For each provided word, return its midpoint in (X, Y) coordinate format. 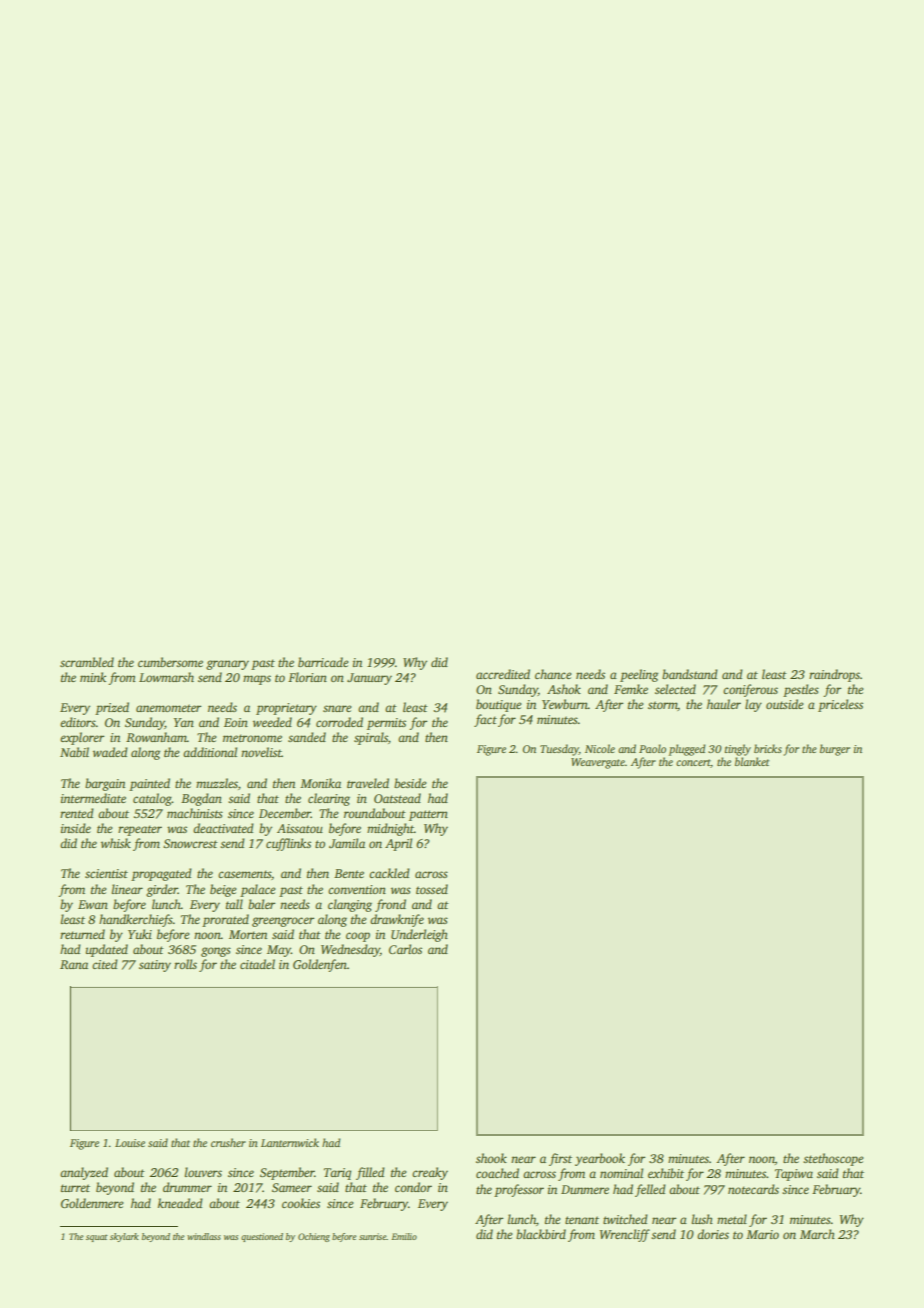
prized (112, 708)
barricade (323, 662)
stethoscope (833, 1159)
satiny (155, 966)
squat (97, 1238)
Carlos (405, 949)
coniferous (750, 690)
